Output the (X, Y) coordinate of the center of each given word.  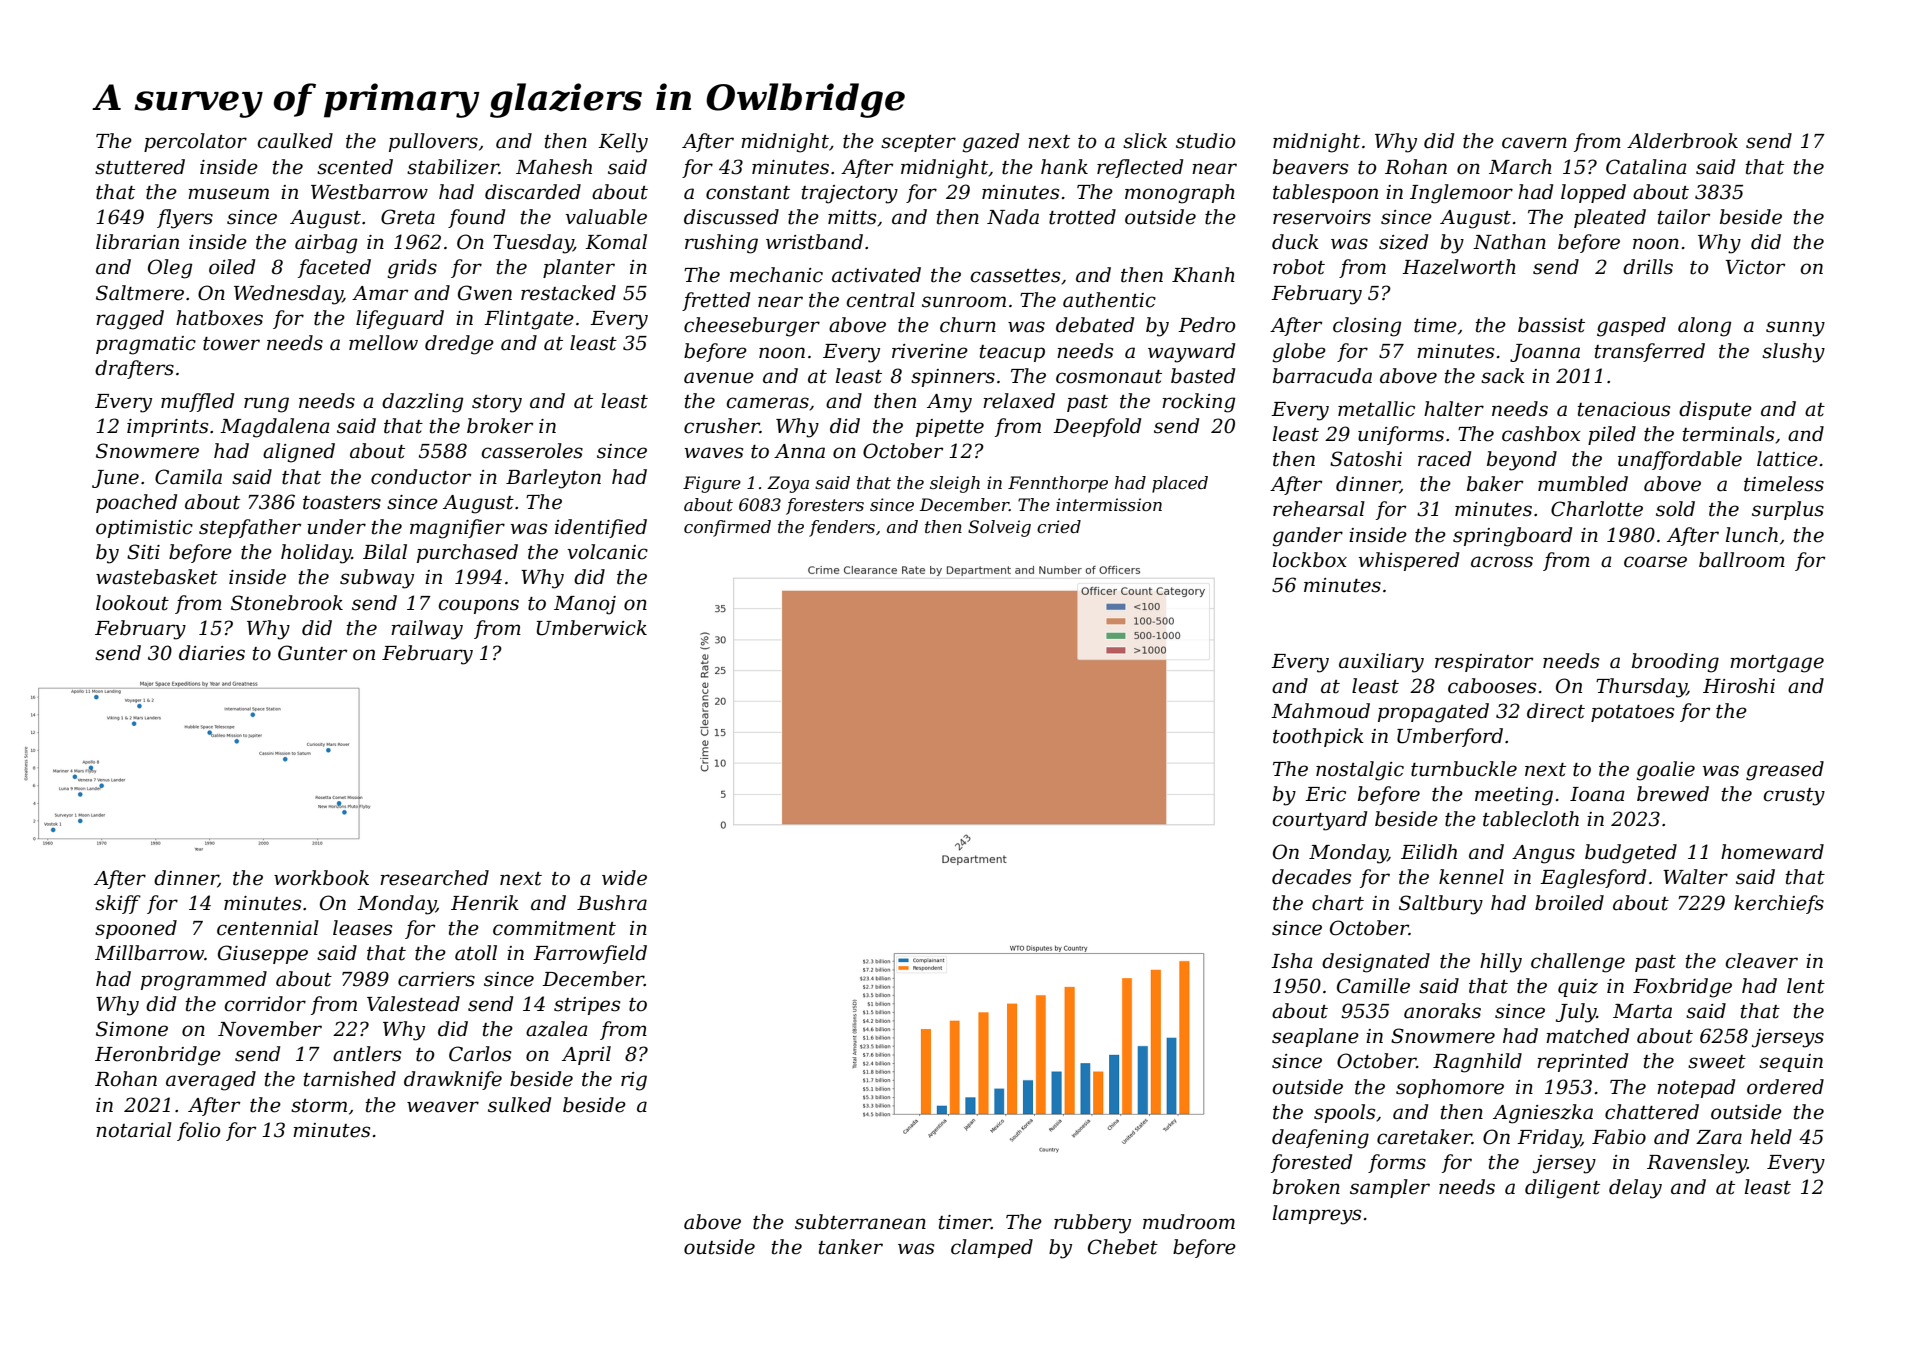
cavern (1534, 143)
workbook (321, 878)
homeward (1772, 852)
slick (1145, 141)
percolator (195, 142)
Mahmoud (1320, 711)
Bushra (612, 903)
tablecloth (1531, 819)
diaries (212, 653)
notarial (134, 1130)
